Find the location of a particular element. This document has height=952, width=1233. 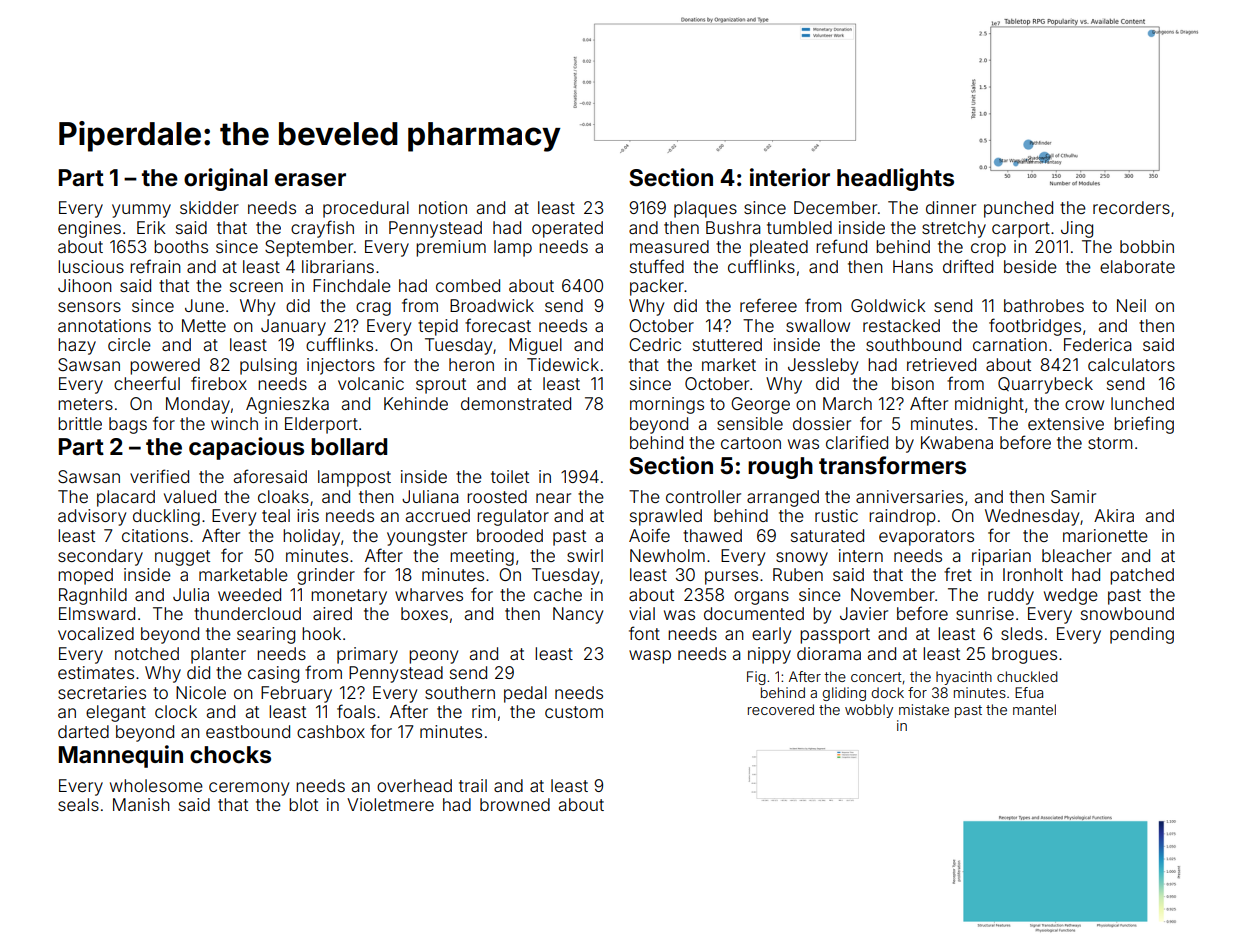

roosted is located at coordinates (497, 496).
